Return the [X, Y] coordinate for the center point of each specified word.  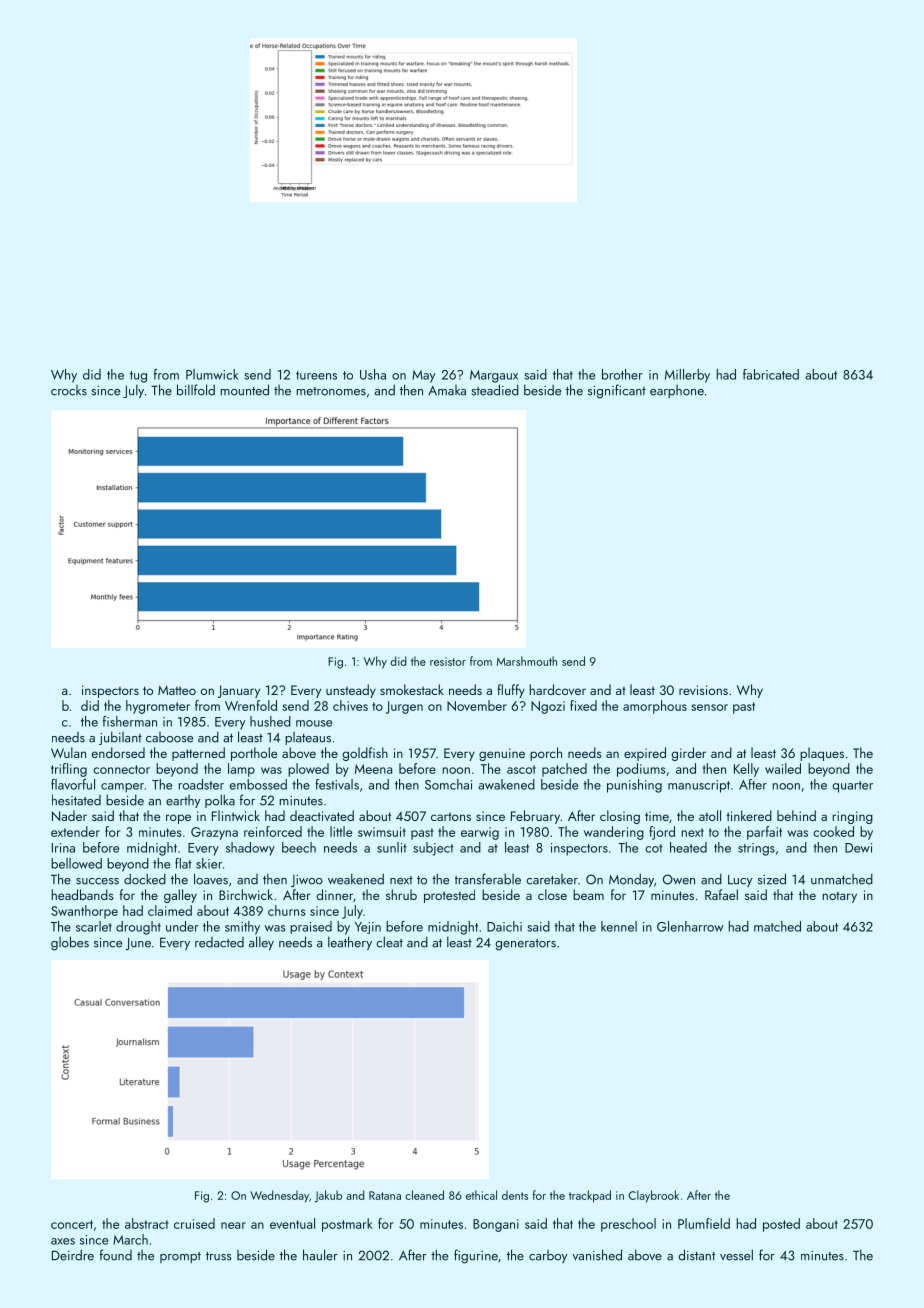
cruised [194, 1223]
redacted [219, 942]
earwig [480, 833]
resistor [448, 661]
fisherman [130, 721]
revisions [703, 690]
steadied [495, 390]
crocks [69, 390]
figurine [476, 1256]
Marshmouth [527, 661]
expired [645, 754]
